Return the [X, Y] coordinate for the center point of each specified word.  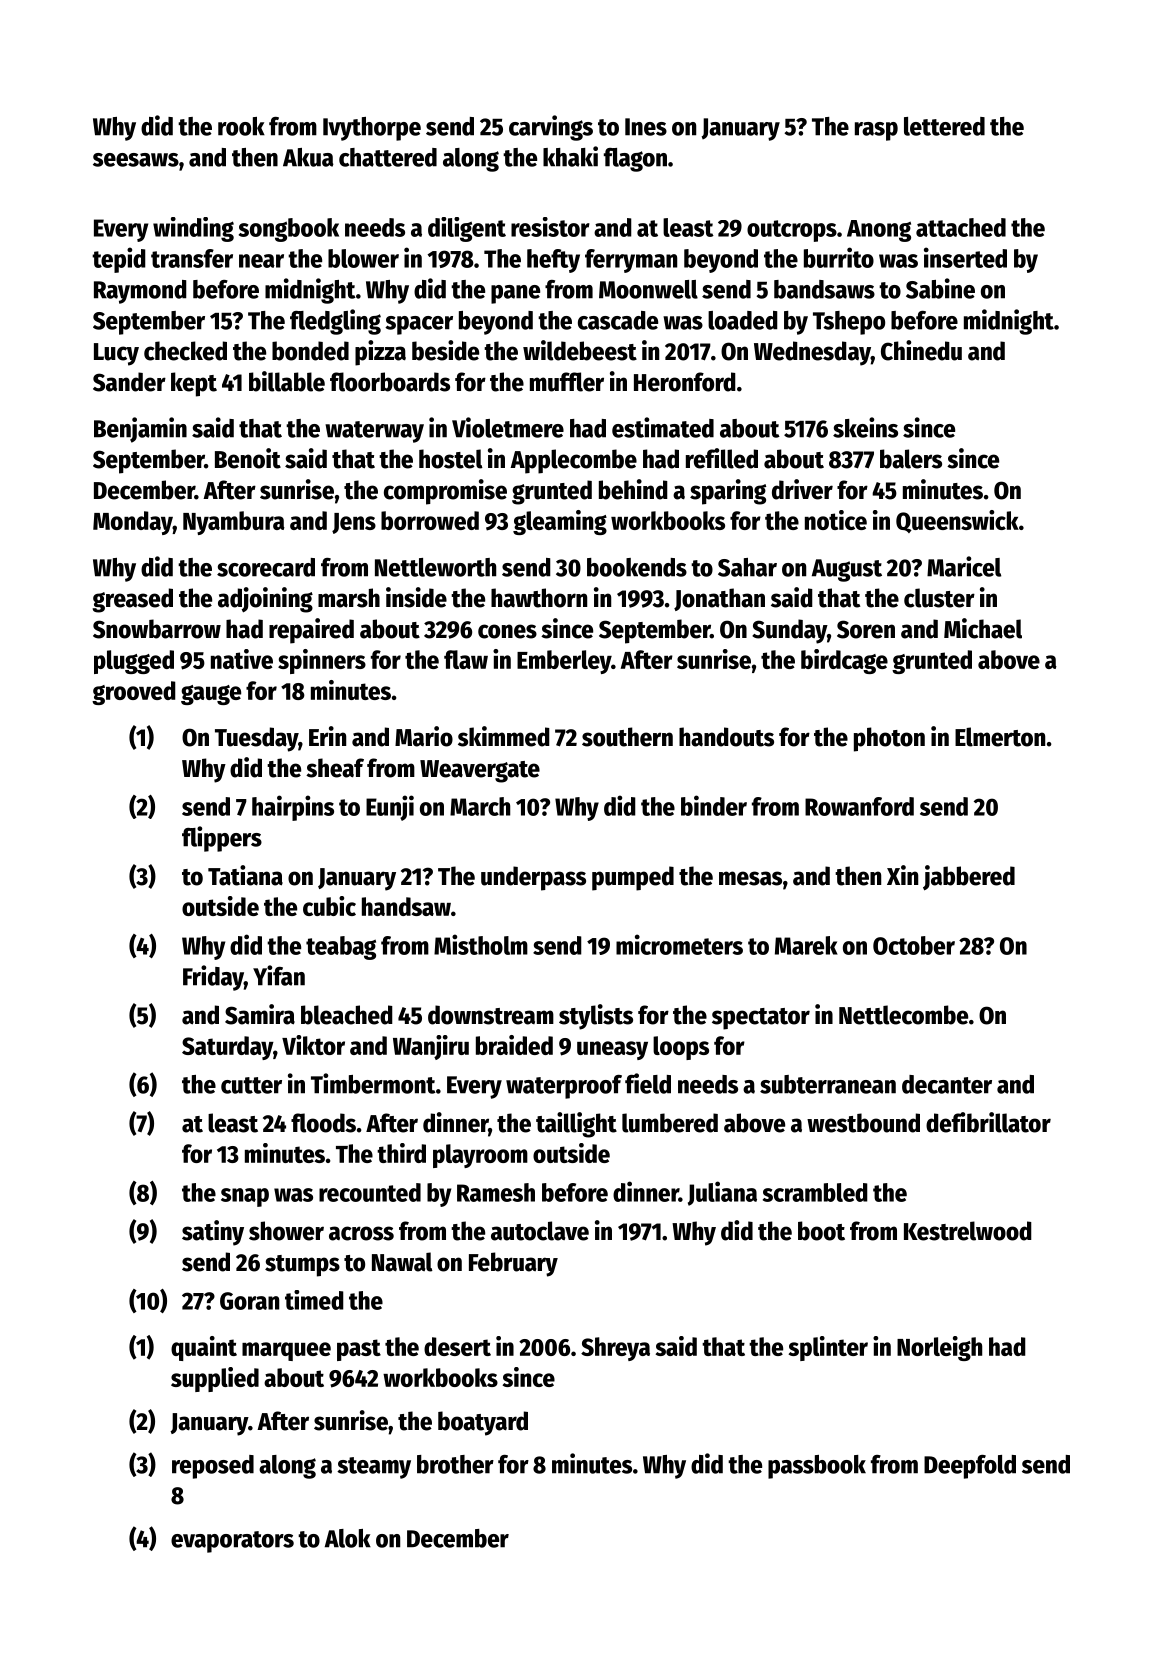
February [513, 1264]
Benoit [248, 458]
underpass [533, 878]
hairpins [293, 808]
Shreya [615, 1349]
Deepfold [970, 1467]
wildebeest [580, 350]
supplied [215, 1379]
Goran [249, 1301]
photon [889, 739]
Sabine [940, 288]
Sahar [747, 567]
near [261, 261]
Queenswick [957, 521]
